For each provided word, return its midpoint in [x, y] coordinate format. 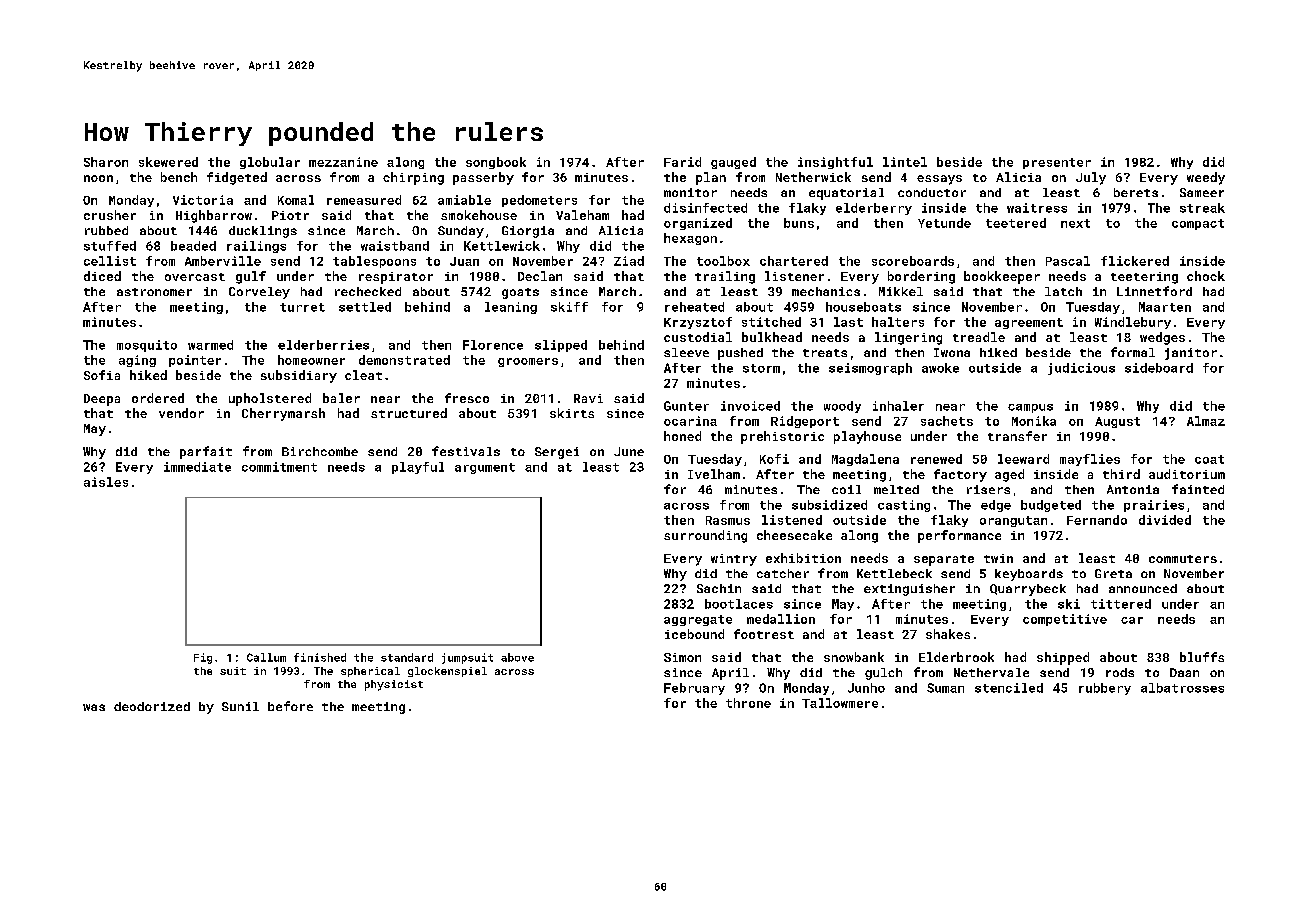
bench [179, 177]
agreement [1029, 323]
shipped [1063, 658]
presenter [1057, 163]
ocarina [690, 421]
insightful [835, 163]
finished [320, 657]
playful [418, 468]
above [517, 657]
